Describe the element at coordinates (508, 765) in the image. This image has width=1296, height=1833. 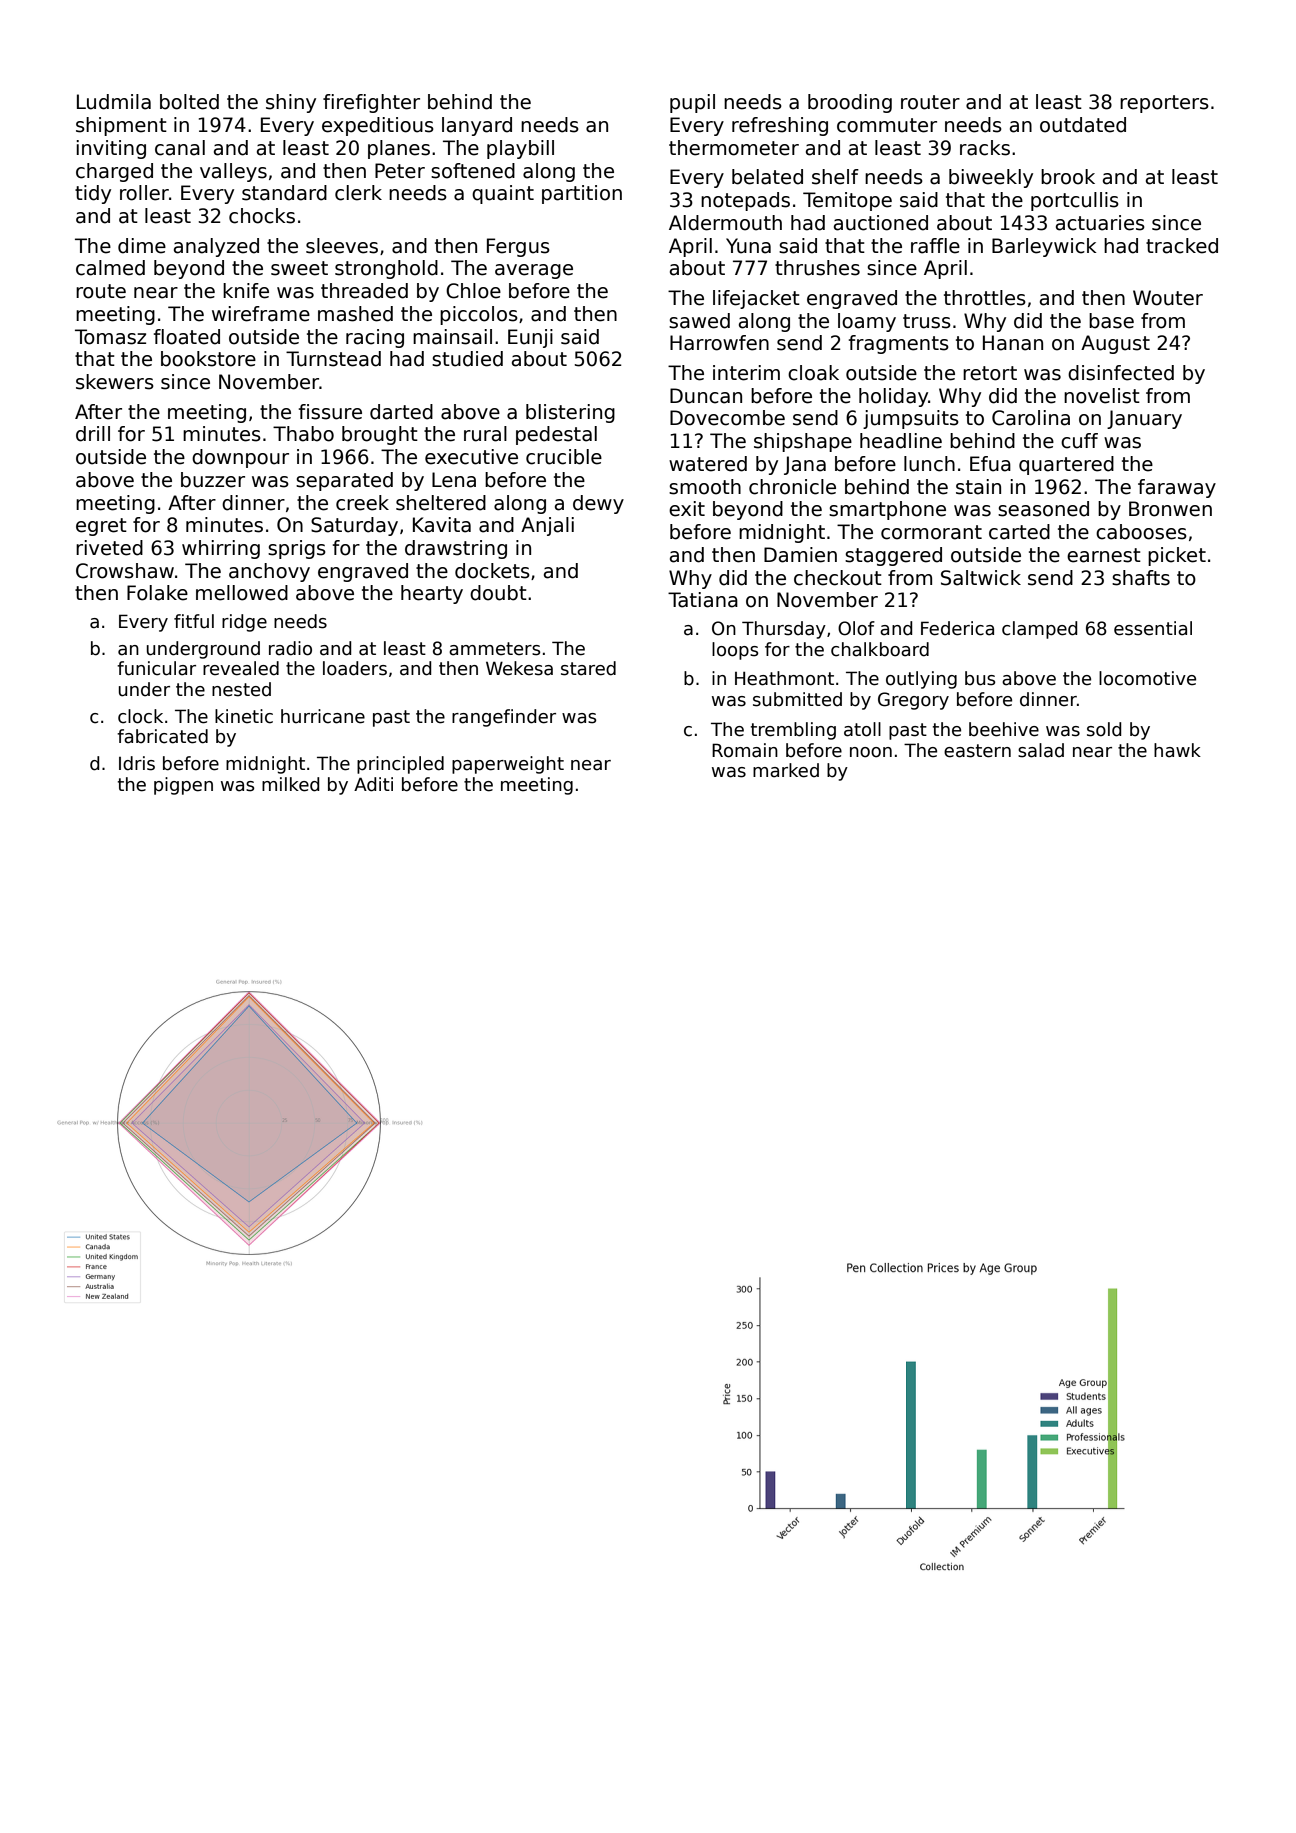
I see `paperweight` at that location.
